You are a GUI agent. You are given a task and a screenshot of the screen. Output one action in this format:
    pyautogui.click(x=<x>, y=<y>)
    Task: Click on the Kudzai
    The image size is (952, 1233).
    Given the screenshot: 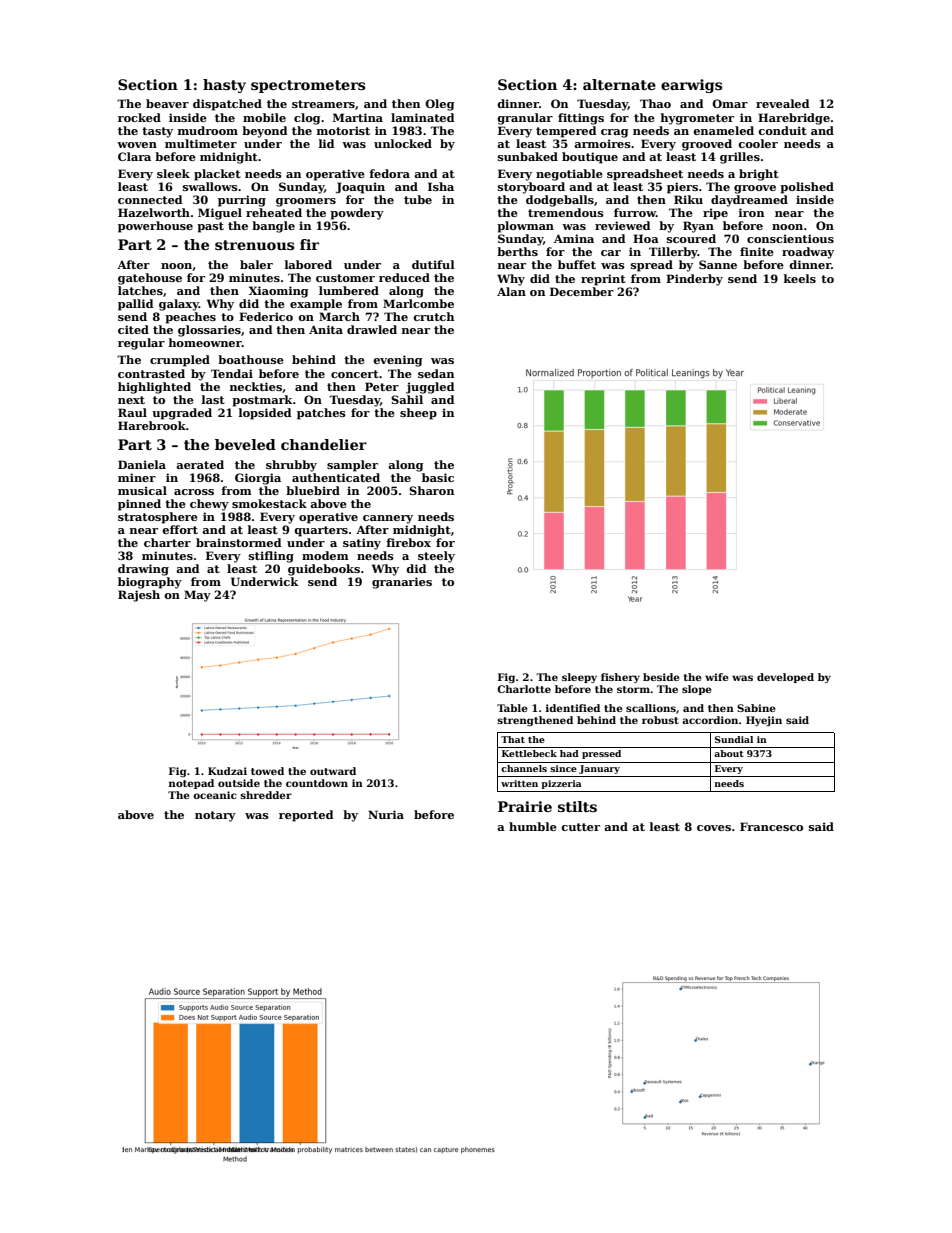 What is the action you would take?
    pyautogui.click(x=227, y=771)
